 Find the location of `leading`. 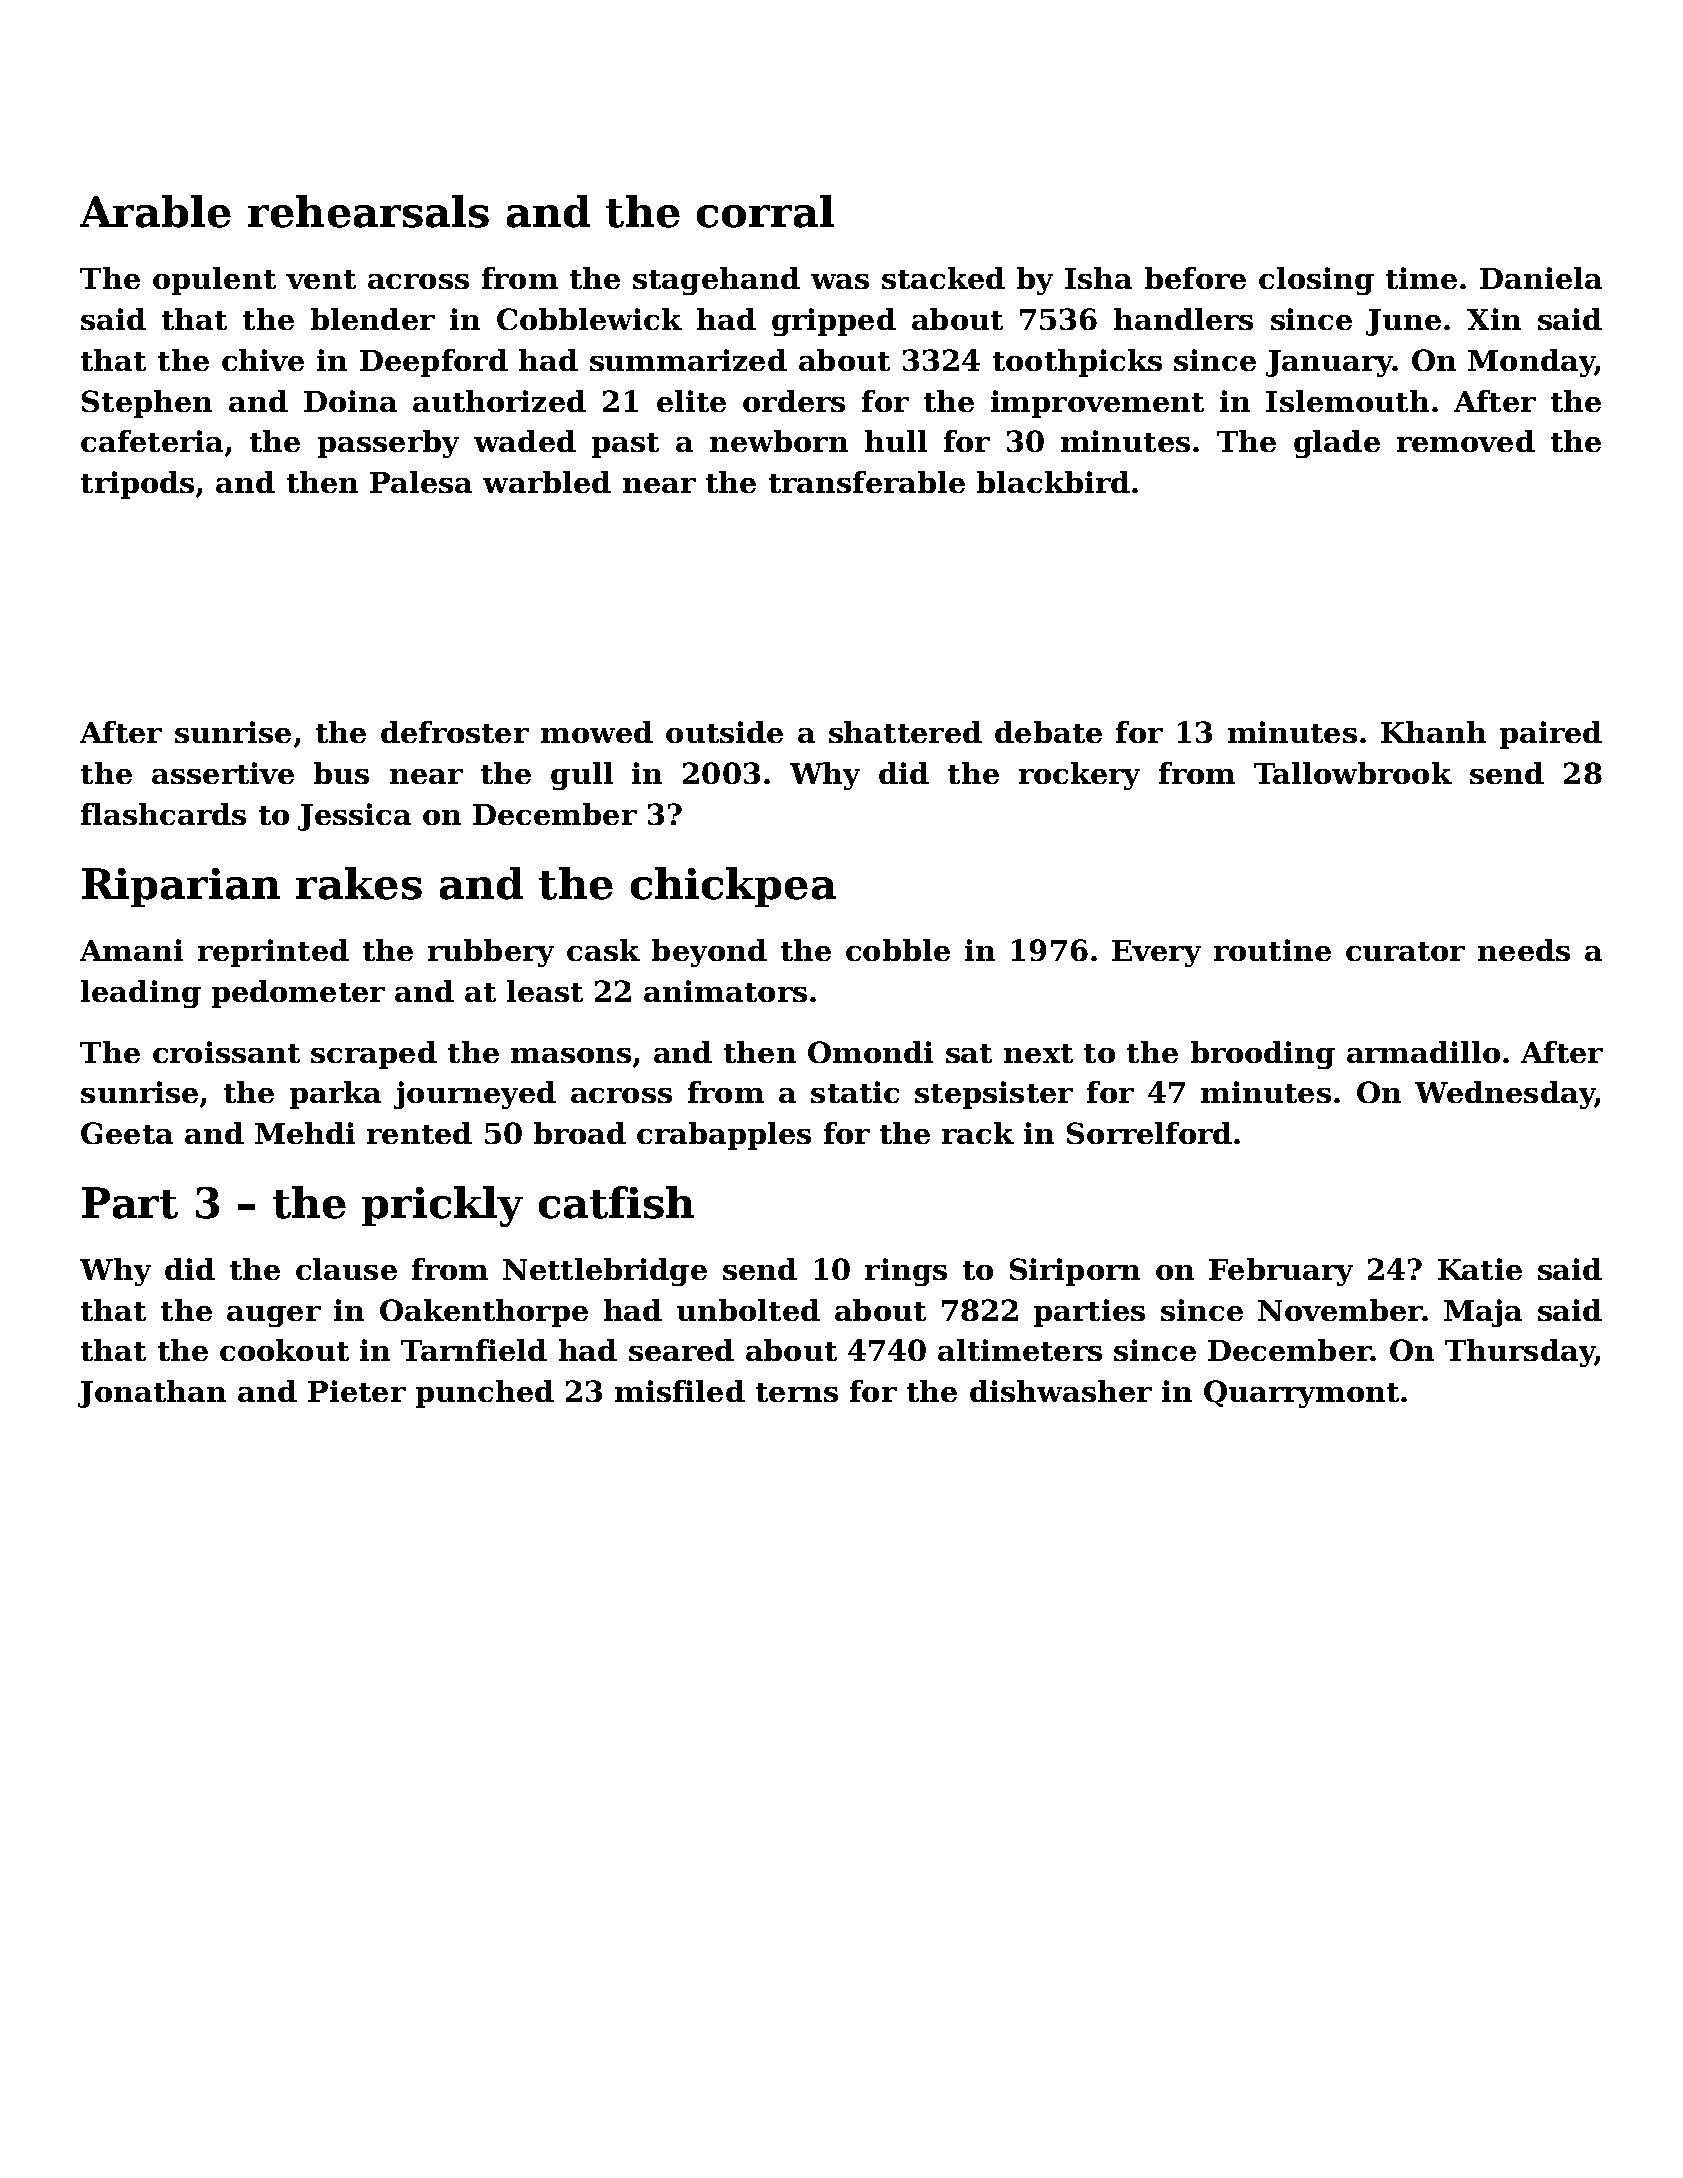

leading is located at coordinates (141, 994).
